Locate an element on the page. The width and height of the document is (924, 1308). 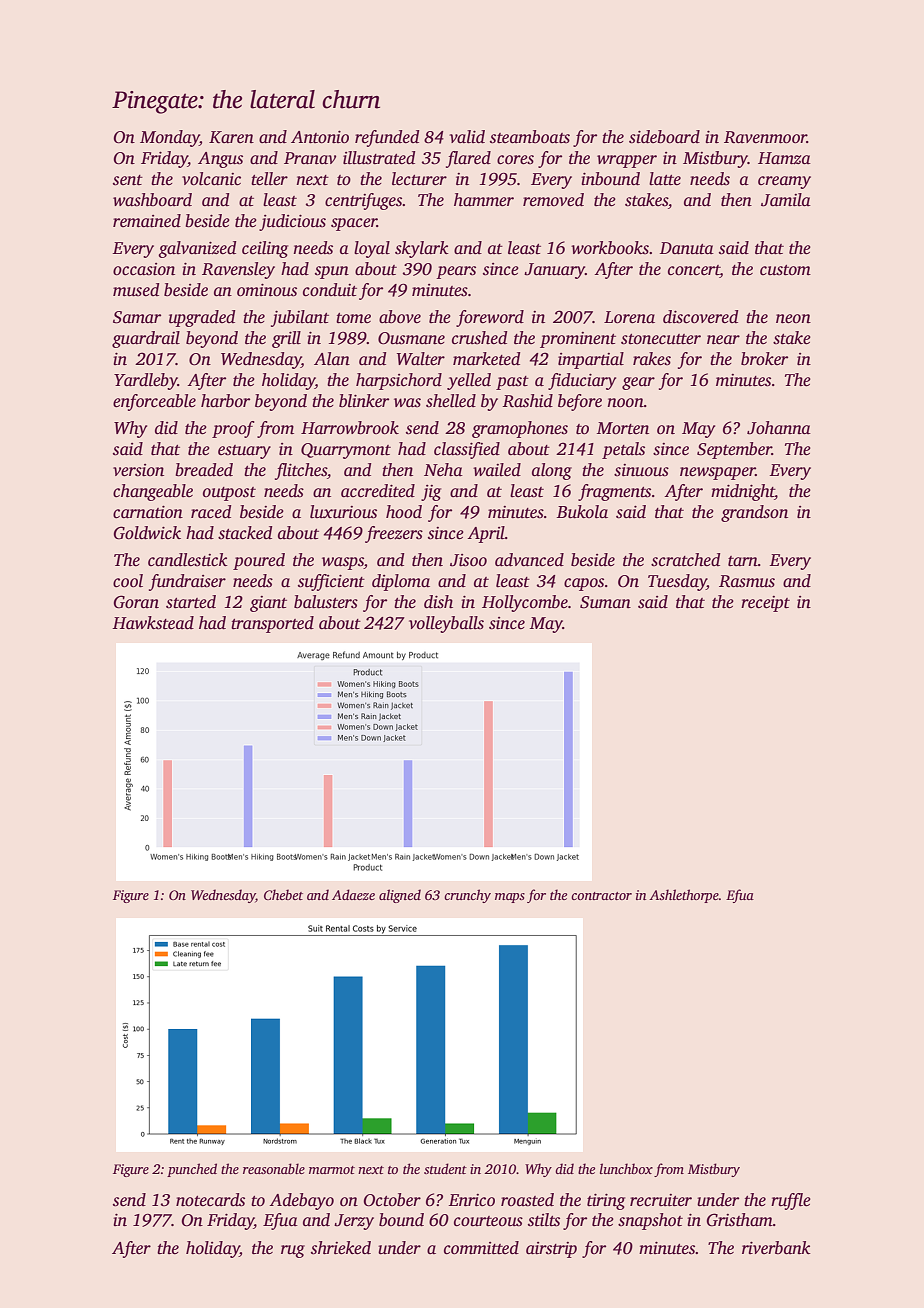
receipt is located at coordinates (765, 604).
